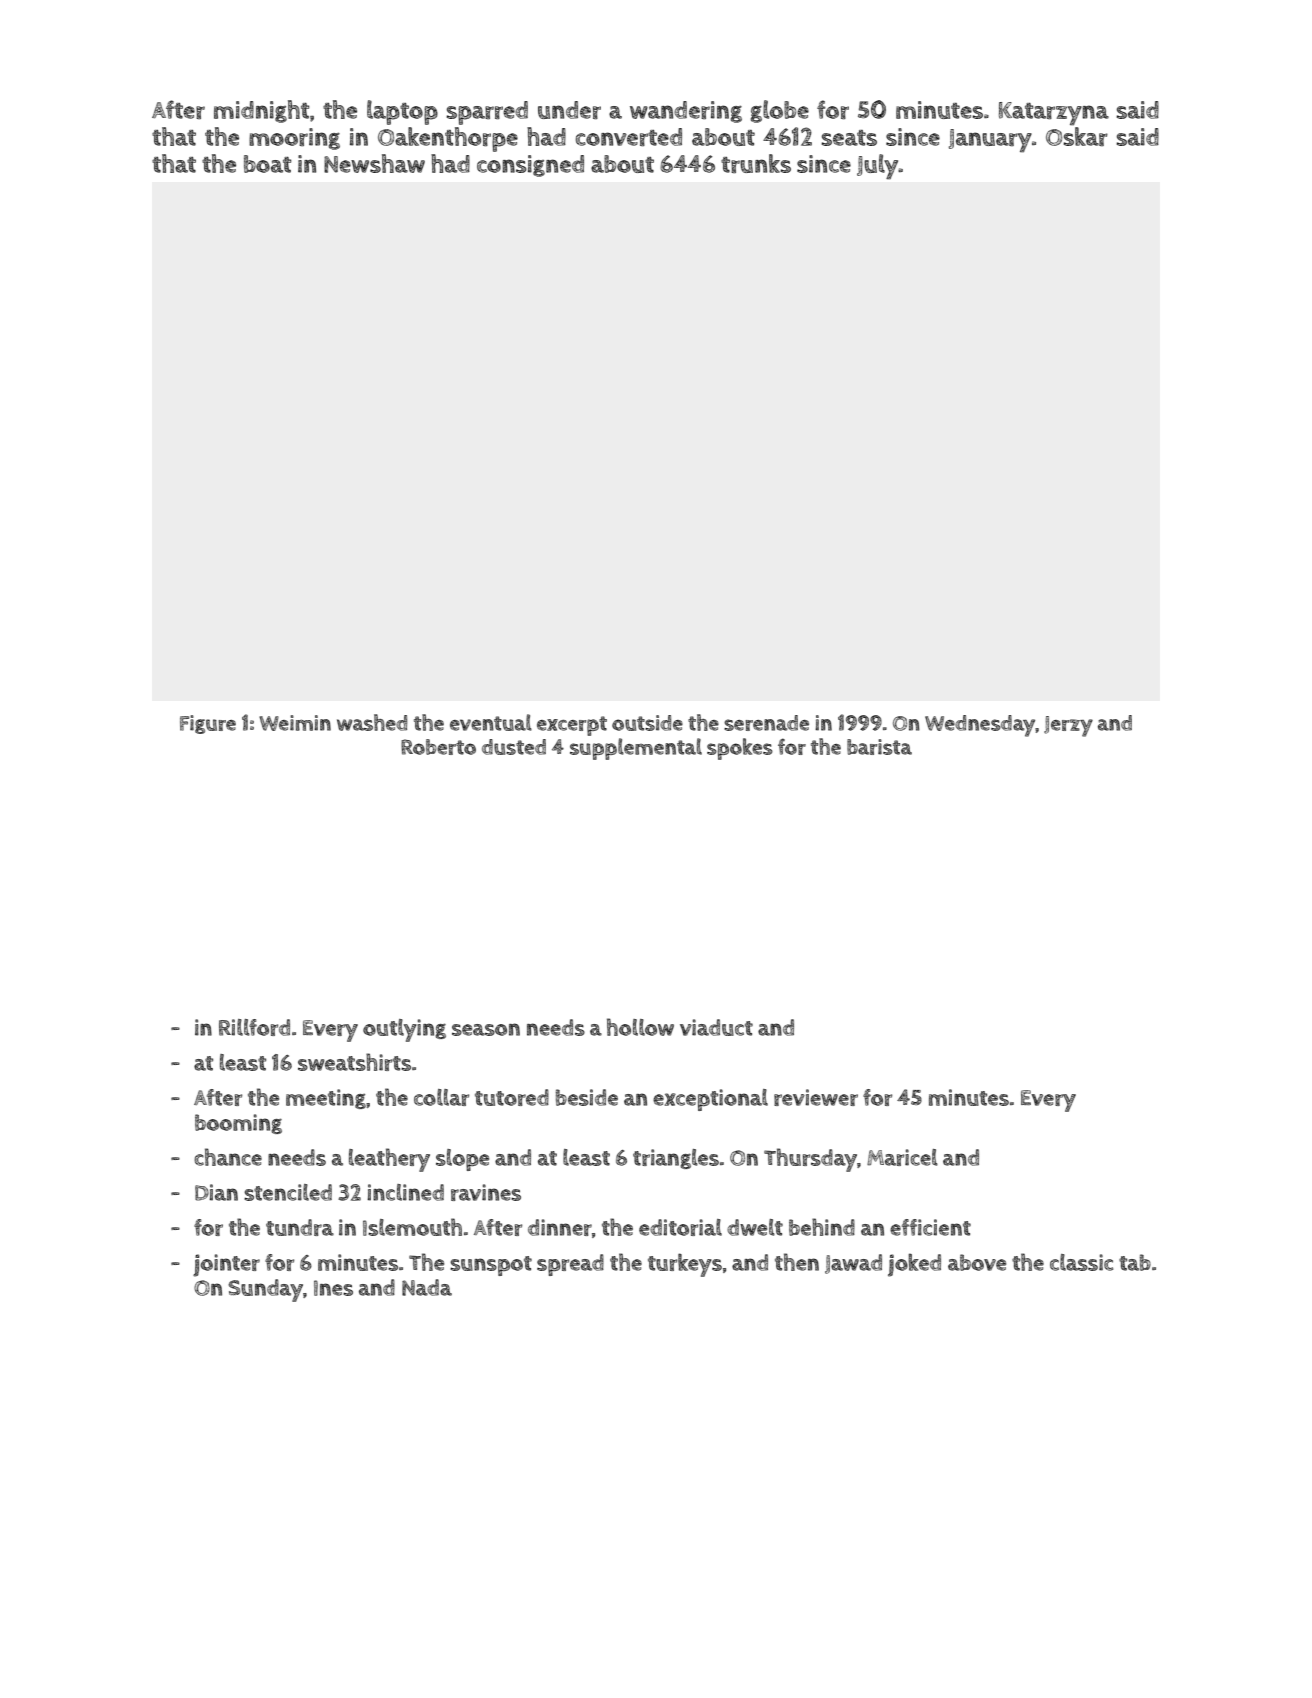 This document has width=1312, height=1698. Describe the element at coordinates (372, 722) in the document. I see `washed` at that location.
